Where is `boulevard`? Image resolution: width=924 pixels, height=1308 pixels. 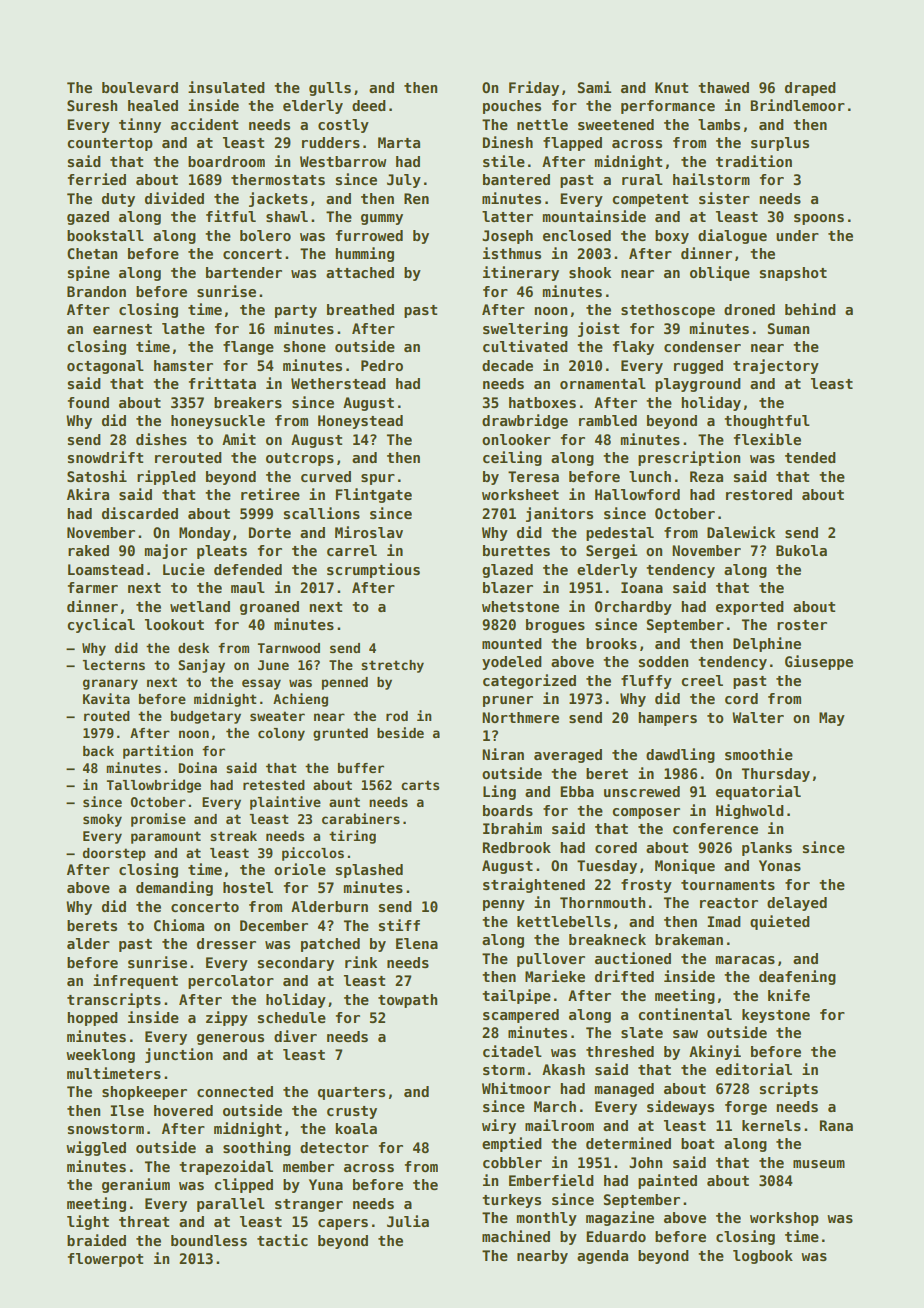 boulevard is located at coordinates (140, 87).
